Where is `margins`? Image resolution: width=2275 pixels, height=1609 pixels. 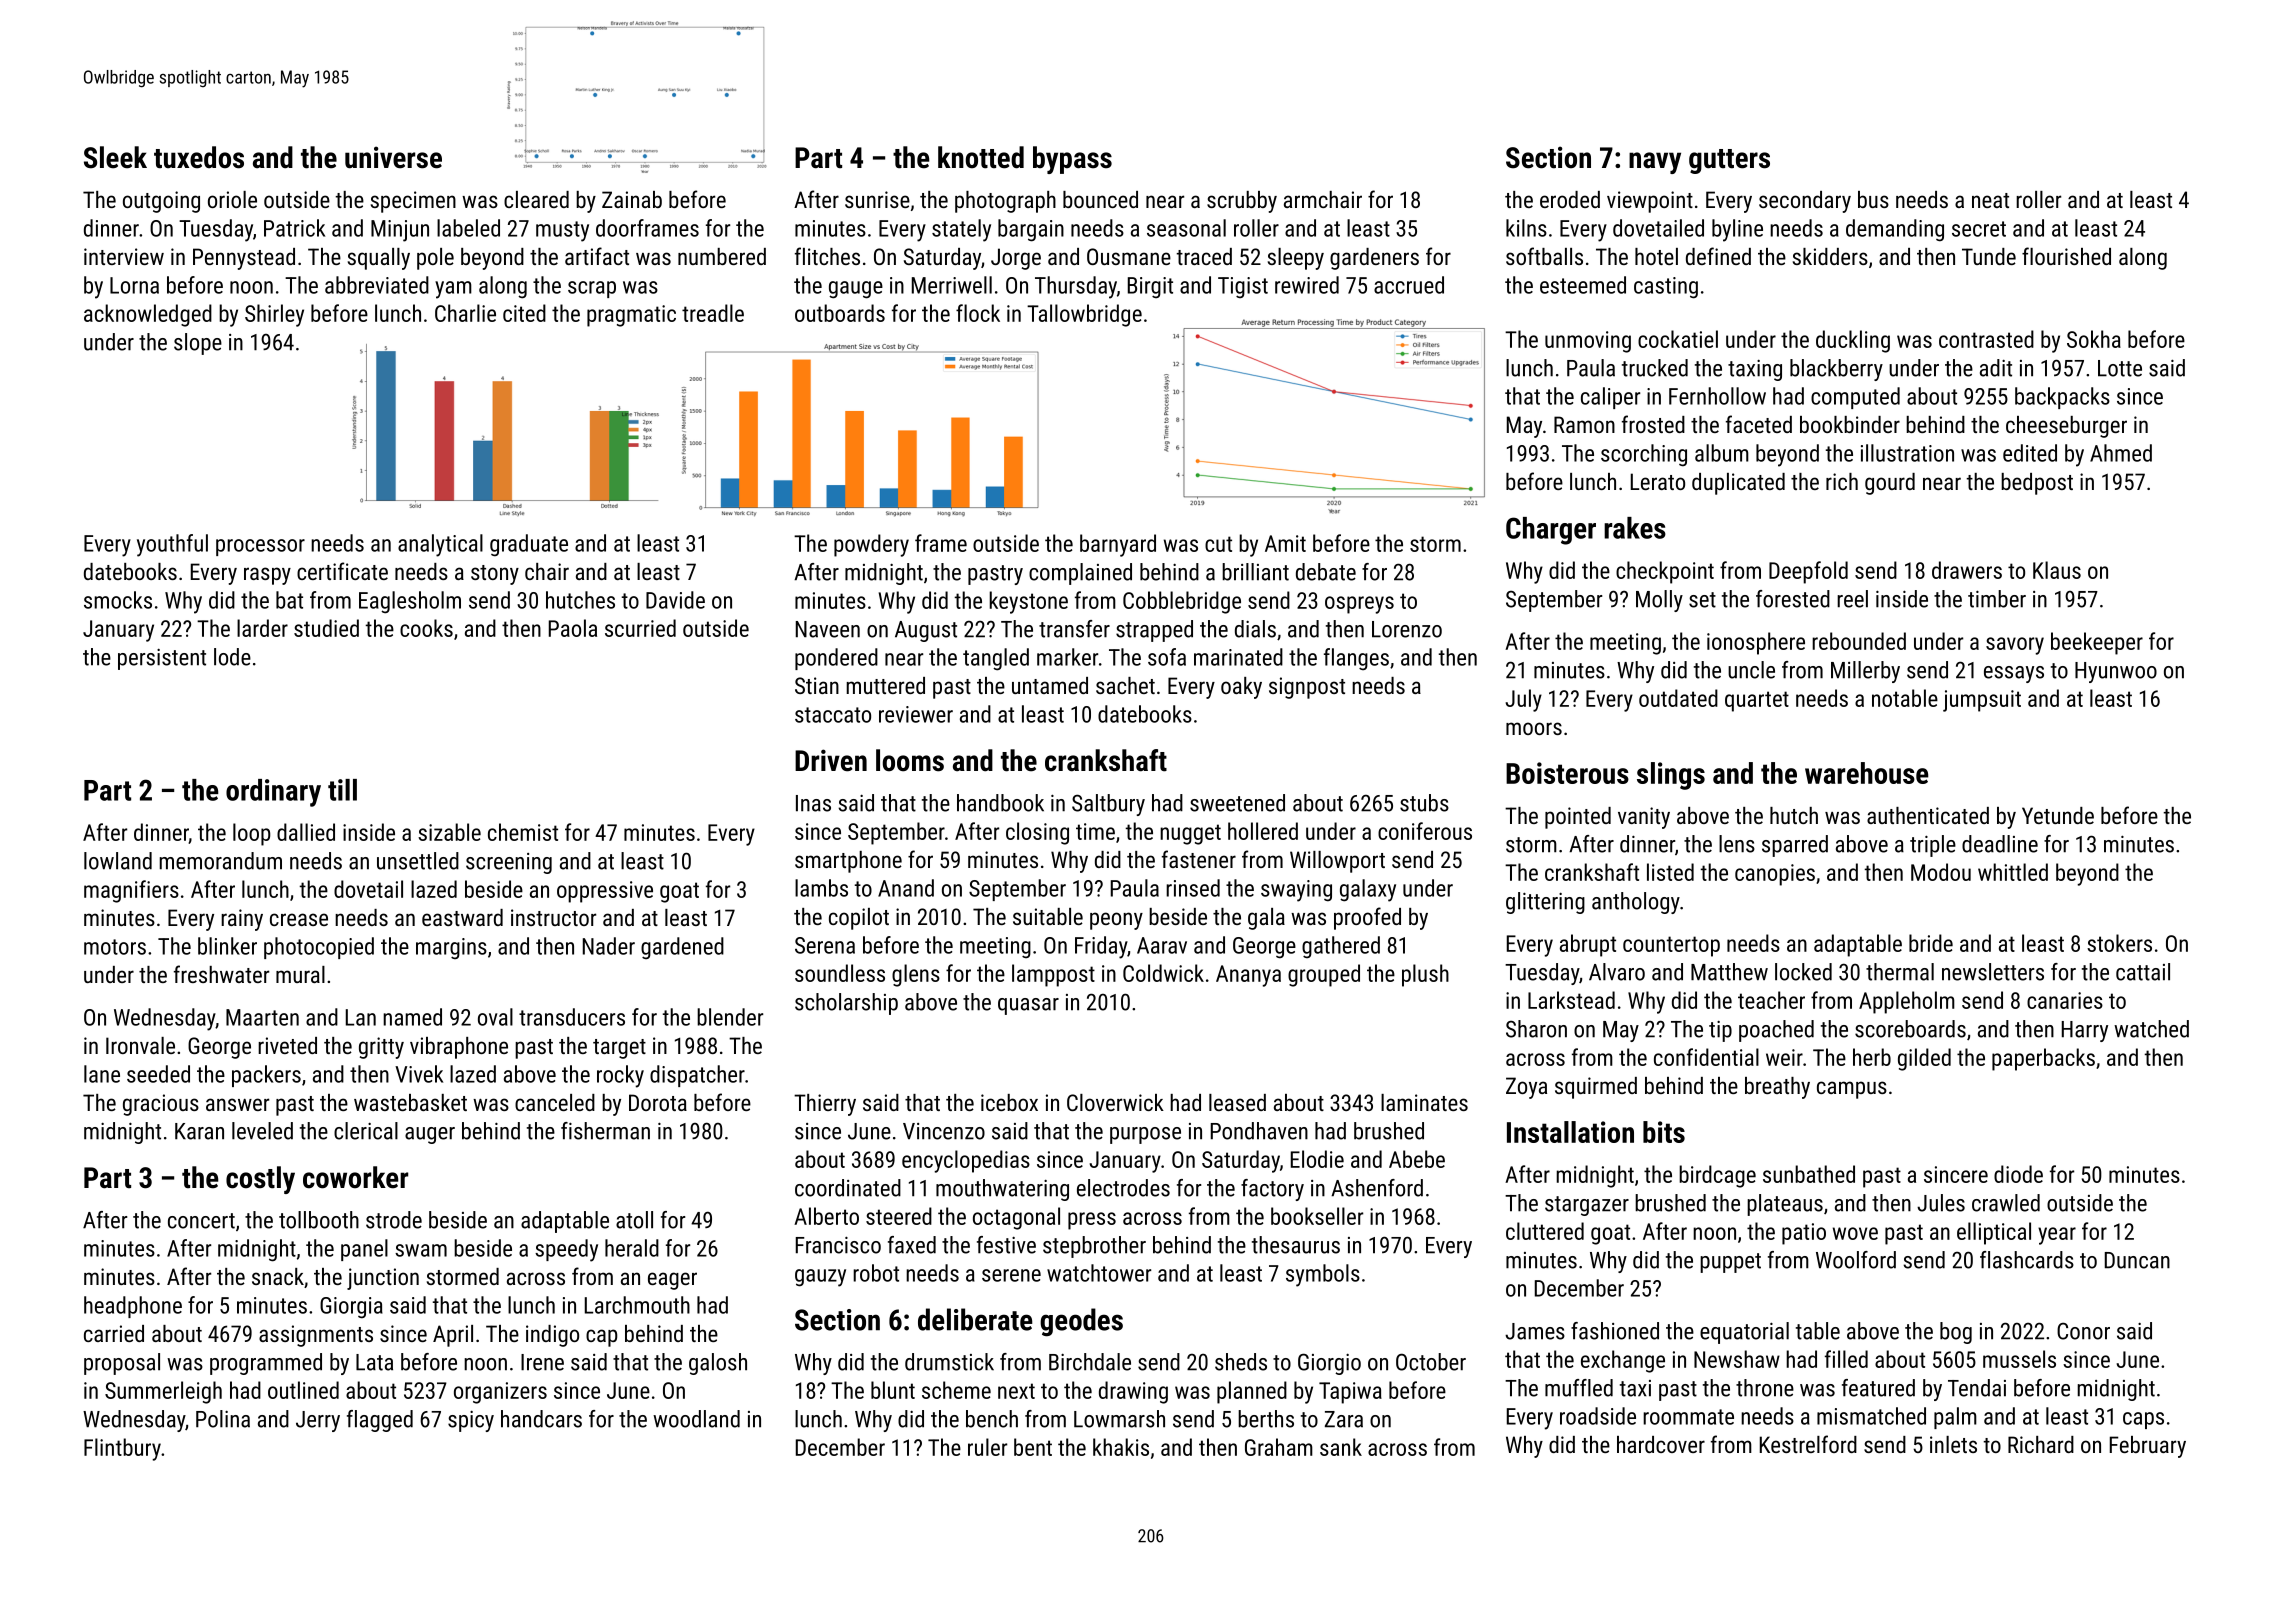 margins is located at coordinates (451, 948).
